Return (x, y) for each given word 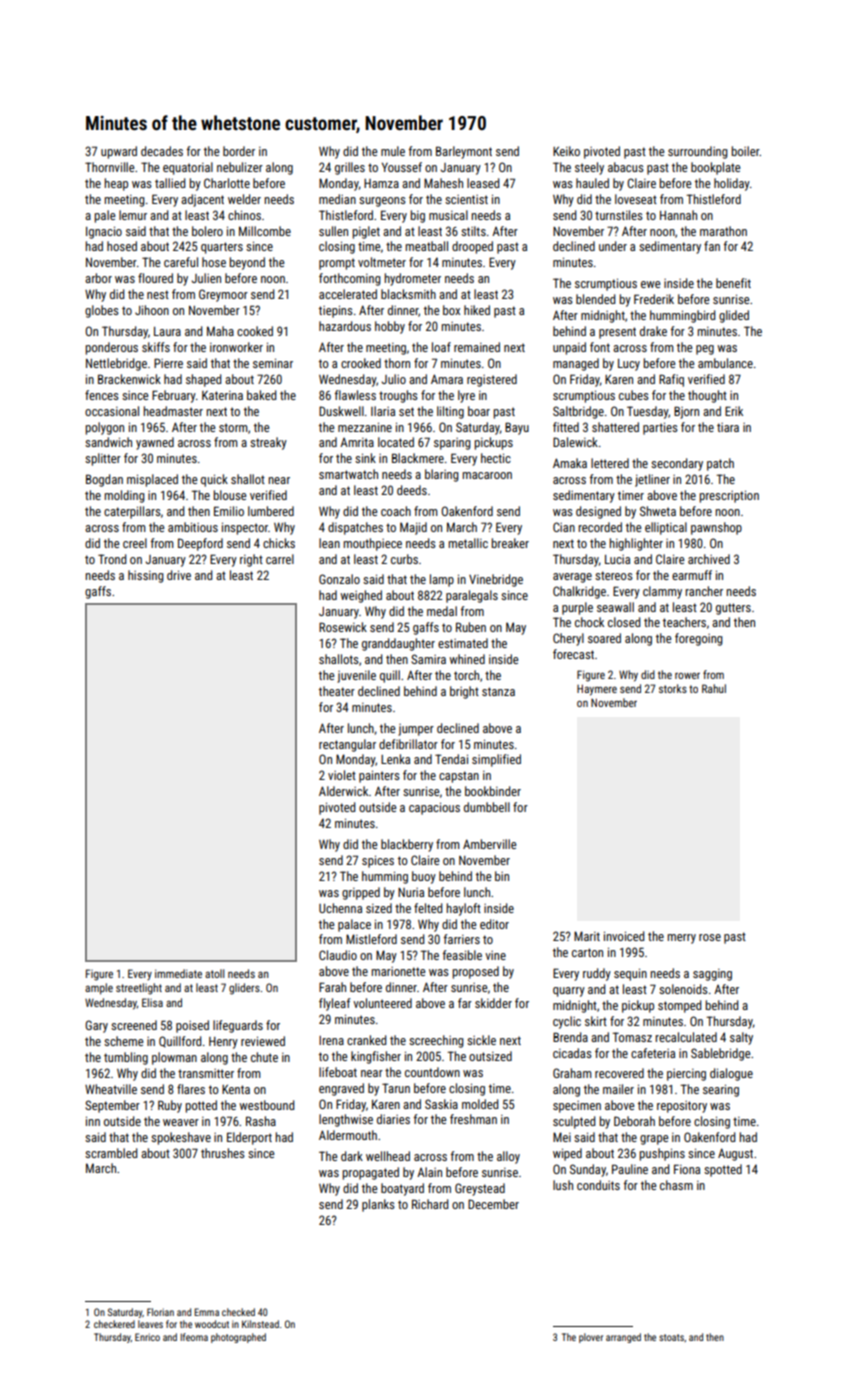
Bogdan (104, 480)
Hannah (678, 215)
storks (673, 688)
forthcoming (350, 279)
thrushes (223, 1153)
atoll (215, 973)
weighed (361, 596)
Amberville (489, 844)
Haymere (597, 690)
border (239, 151)
